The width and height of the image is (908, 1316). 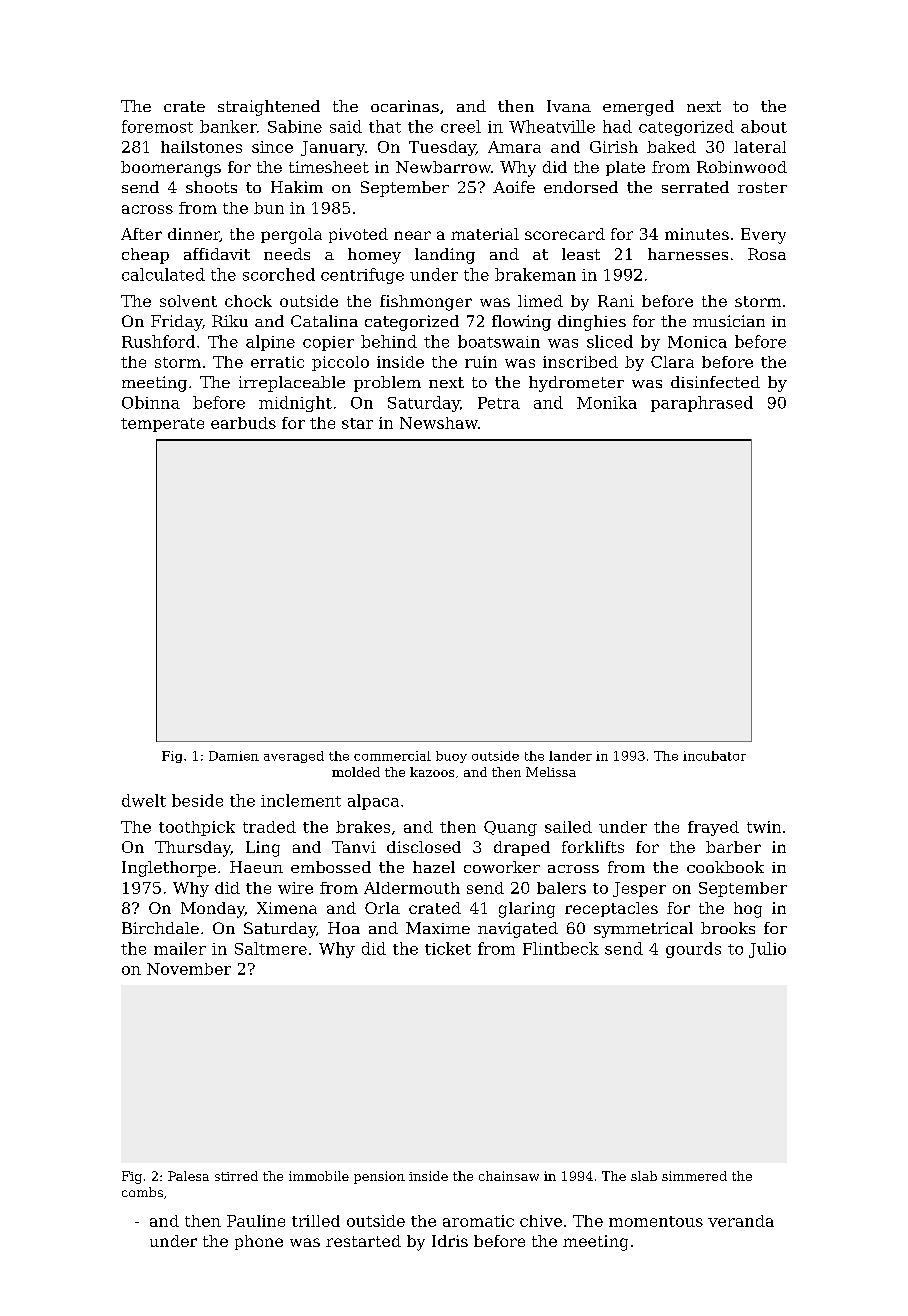 What do you see at coordinates (234, 756) in the image?
I see `Damien` at bounding box center [234, 756].
